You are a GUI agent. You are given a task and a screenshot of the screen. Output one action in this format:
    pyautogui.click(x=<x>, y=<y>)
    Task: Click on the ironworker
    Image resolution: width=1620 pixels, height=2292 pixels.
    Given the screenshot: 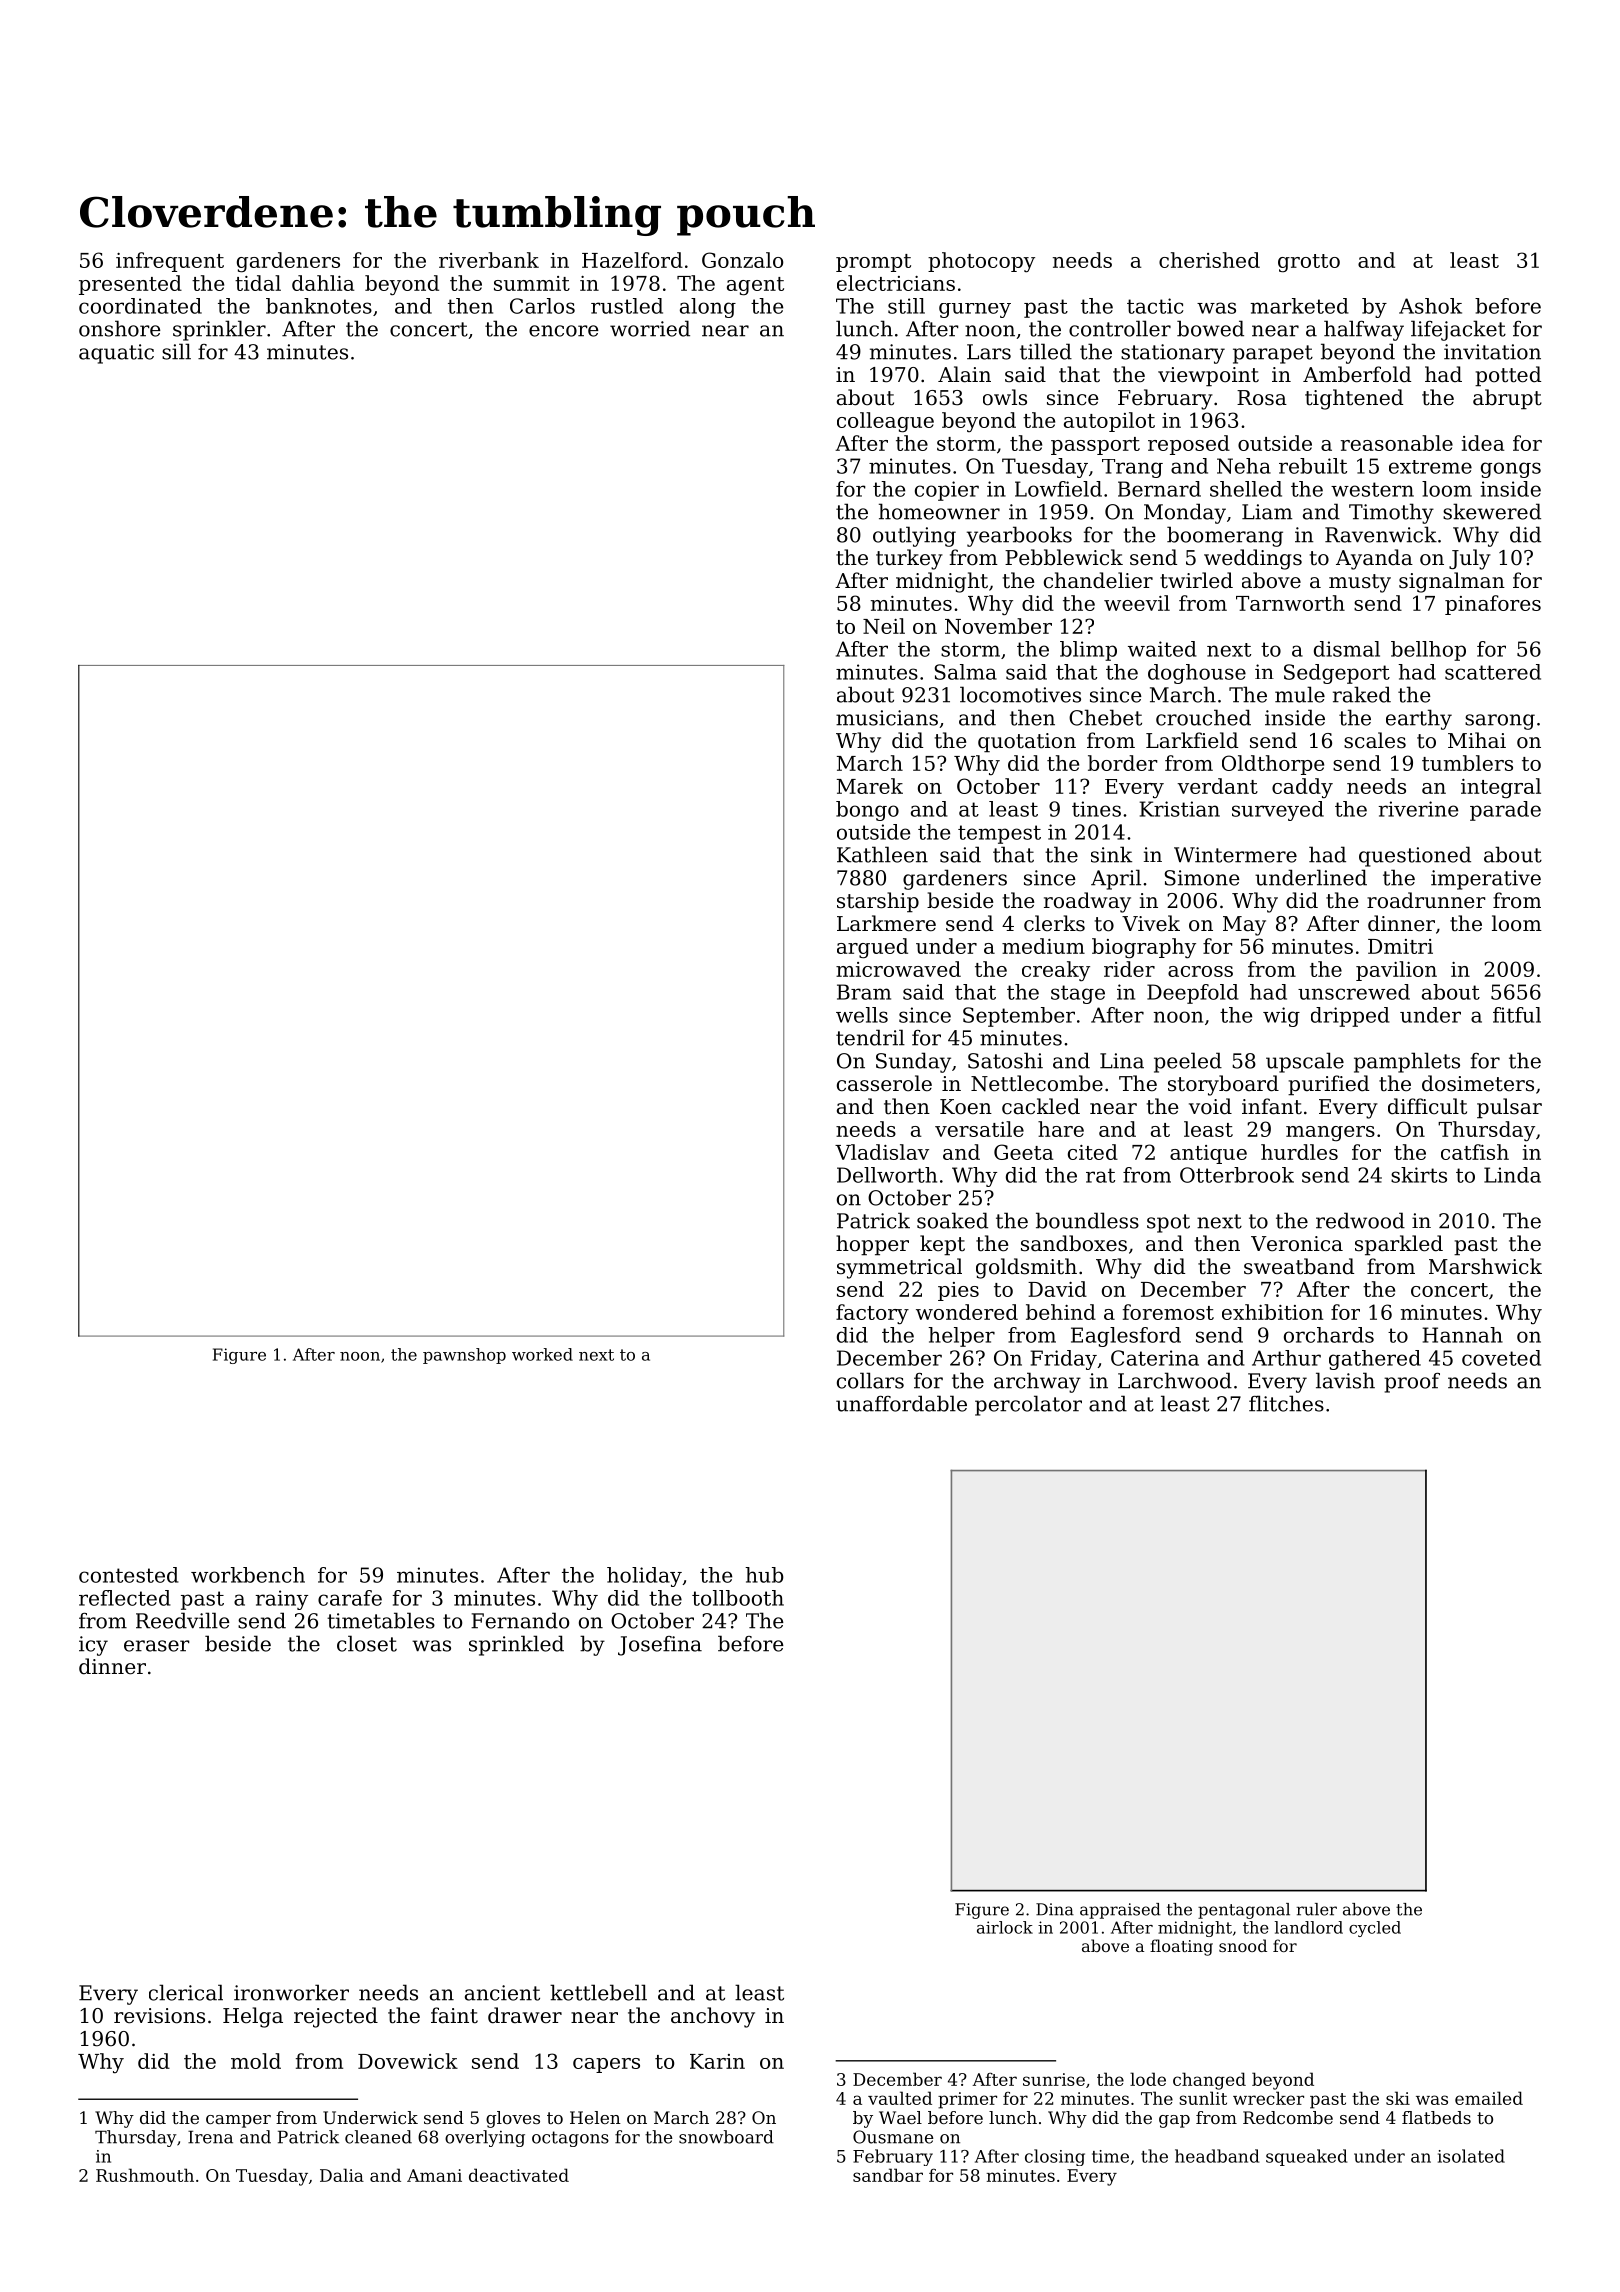 What is the action you would take?
    pyautogui.click(x=291, y=1992)
